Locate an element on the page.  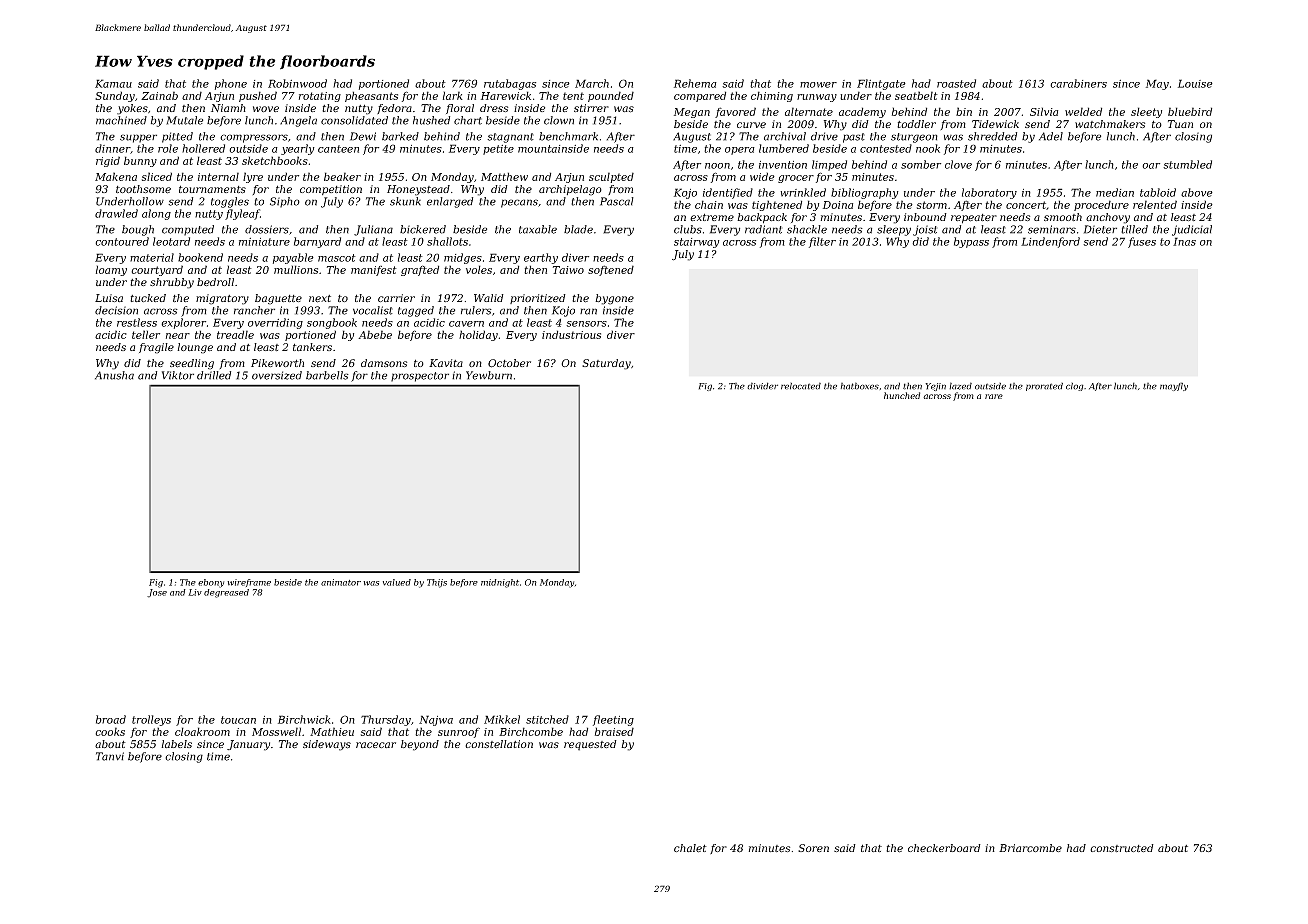
Robinwood is located at coordinates (297, 83).
